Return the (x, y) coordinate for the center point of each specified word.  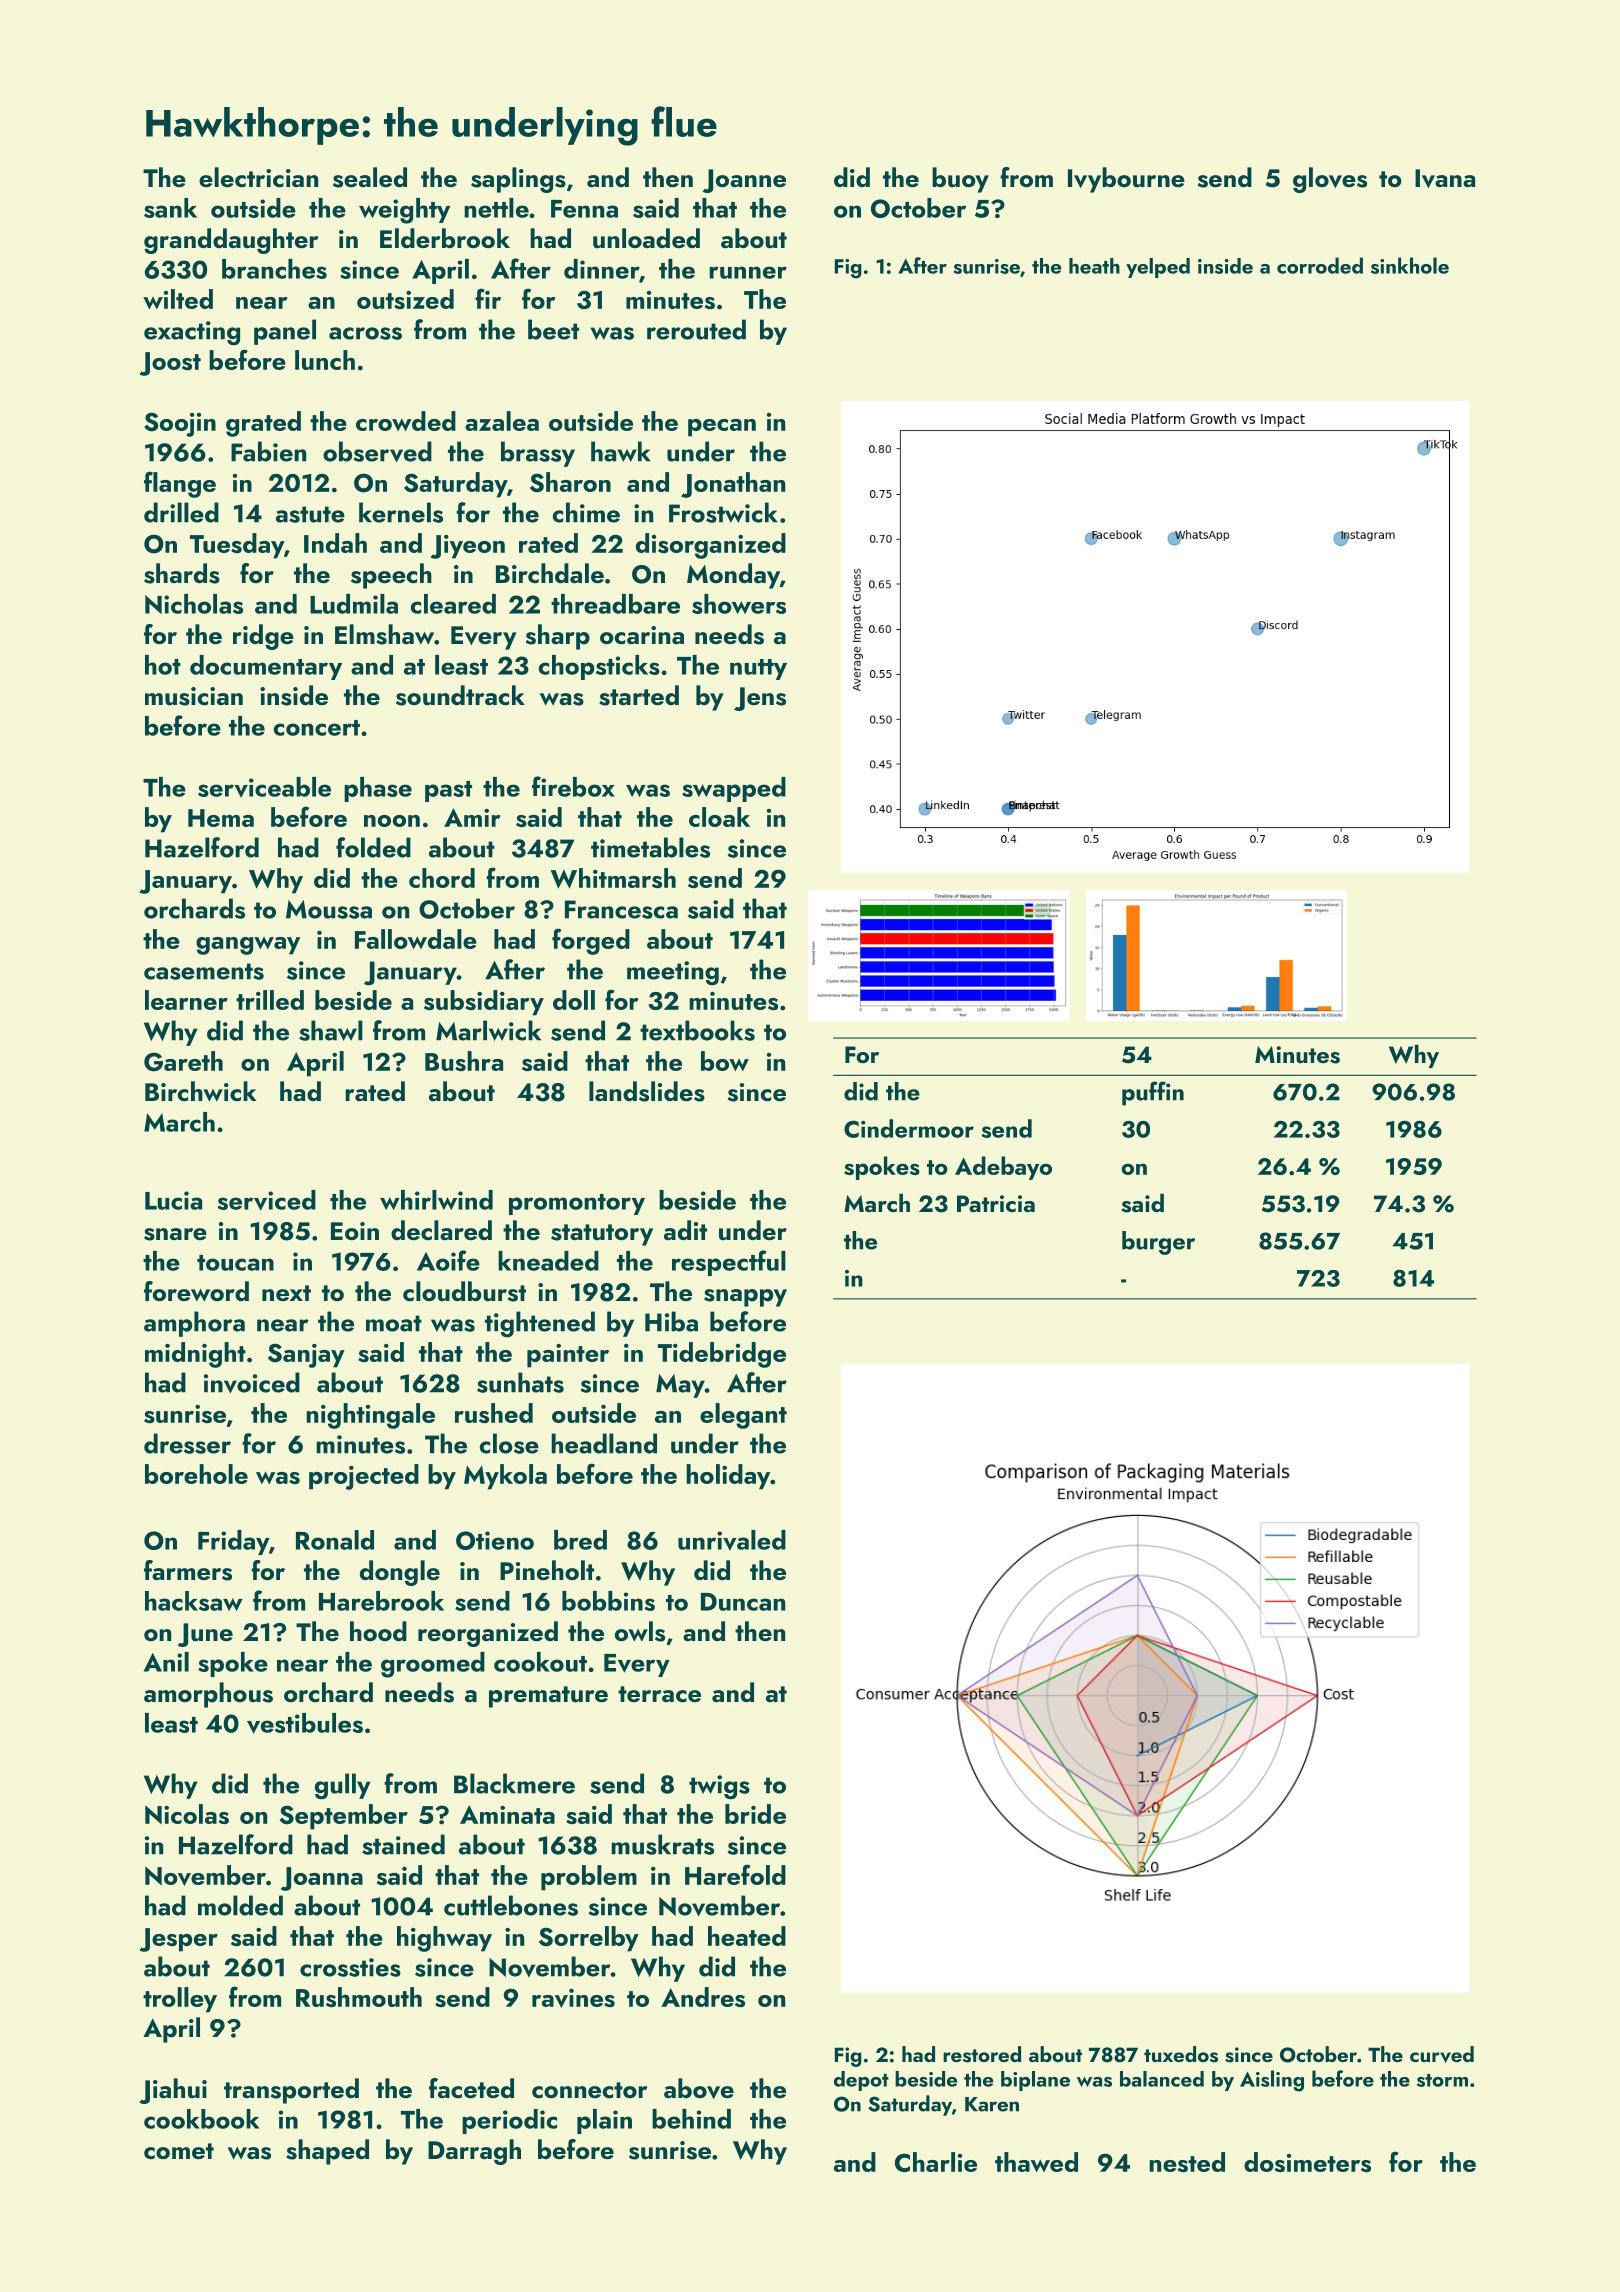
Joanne (744, 181)
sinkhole (1410, 265)
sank (170, 208)
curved (1442, 2054)
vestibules (305, 1723)
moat (394, 1323)
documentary (266, 667)
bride (755, 1814)
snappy (745, 1298)
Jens (760, 699)
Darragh (474, 2152)
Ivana (1445, 178)
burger (1158, 1243)
